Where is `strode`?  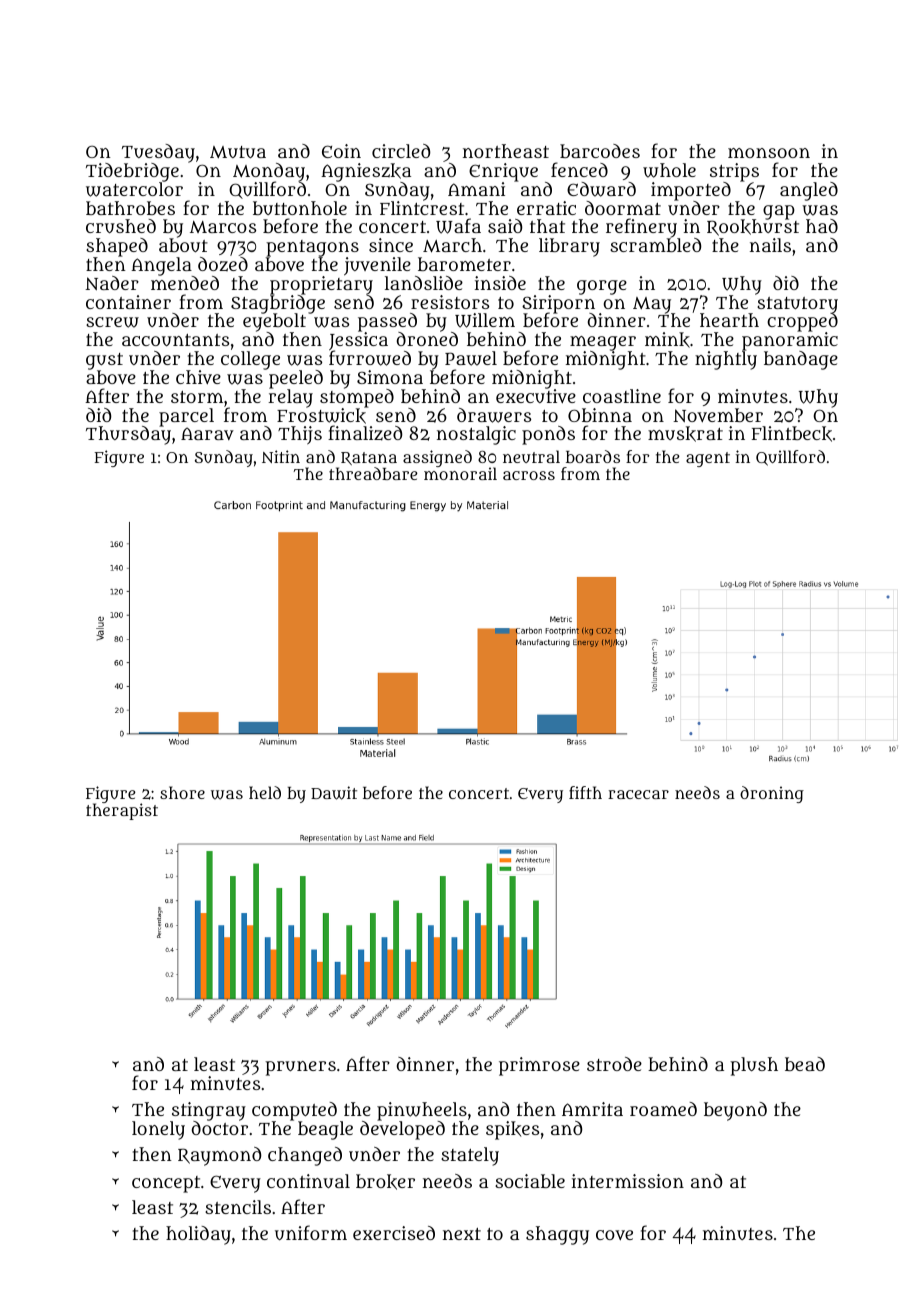 strode is located at coordinates (614, 1064).
